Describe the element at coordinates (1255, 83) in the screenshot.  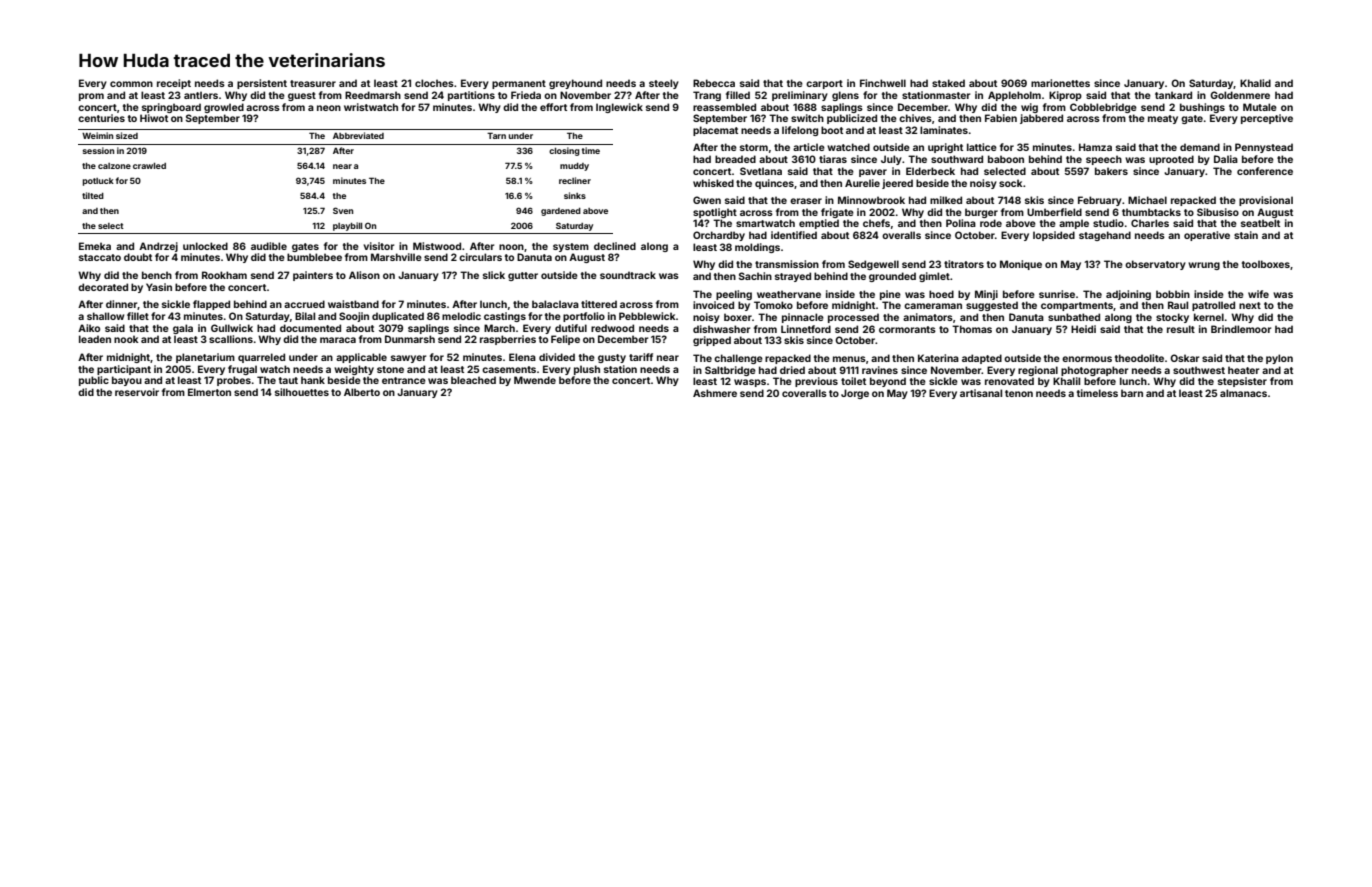
I see `Khalid` at that location.
